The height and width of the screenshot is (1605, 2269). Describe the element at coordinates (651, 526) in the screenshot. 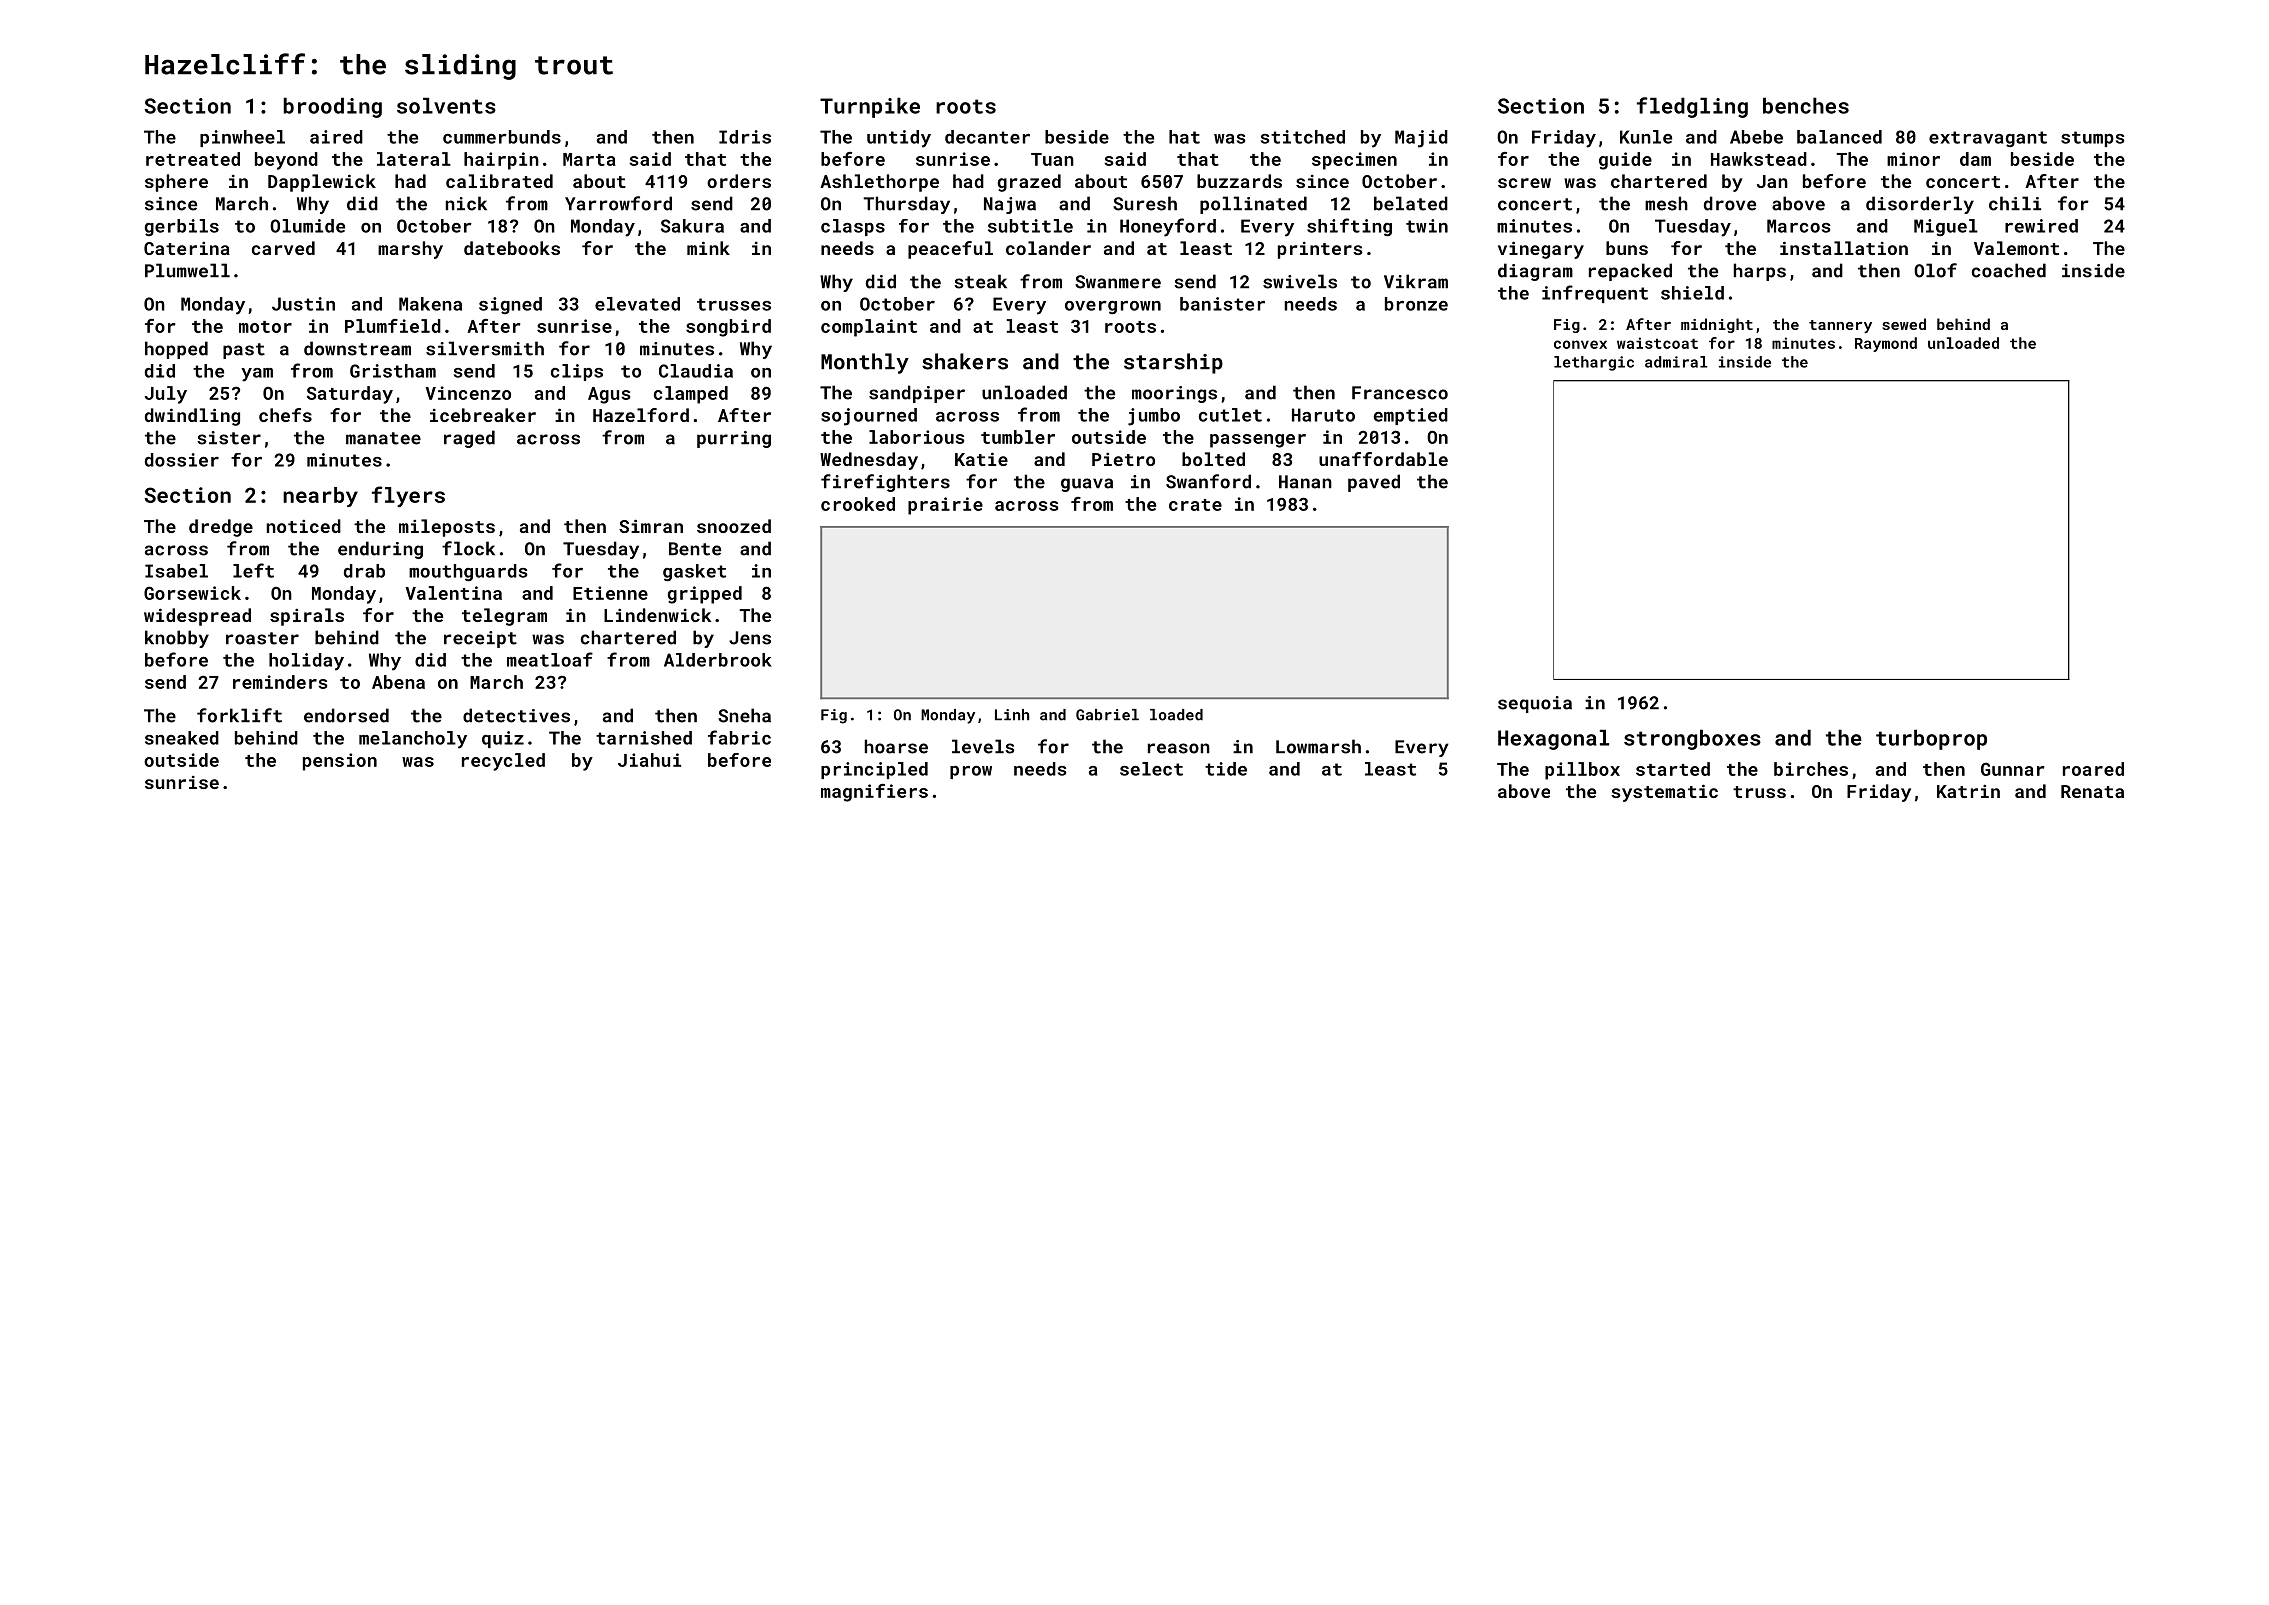

I see `Simran` at that location.
